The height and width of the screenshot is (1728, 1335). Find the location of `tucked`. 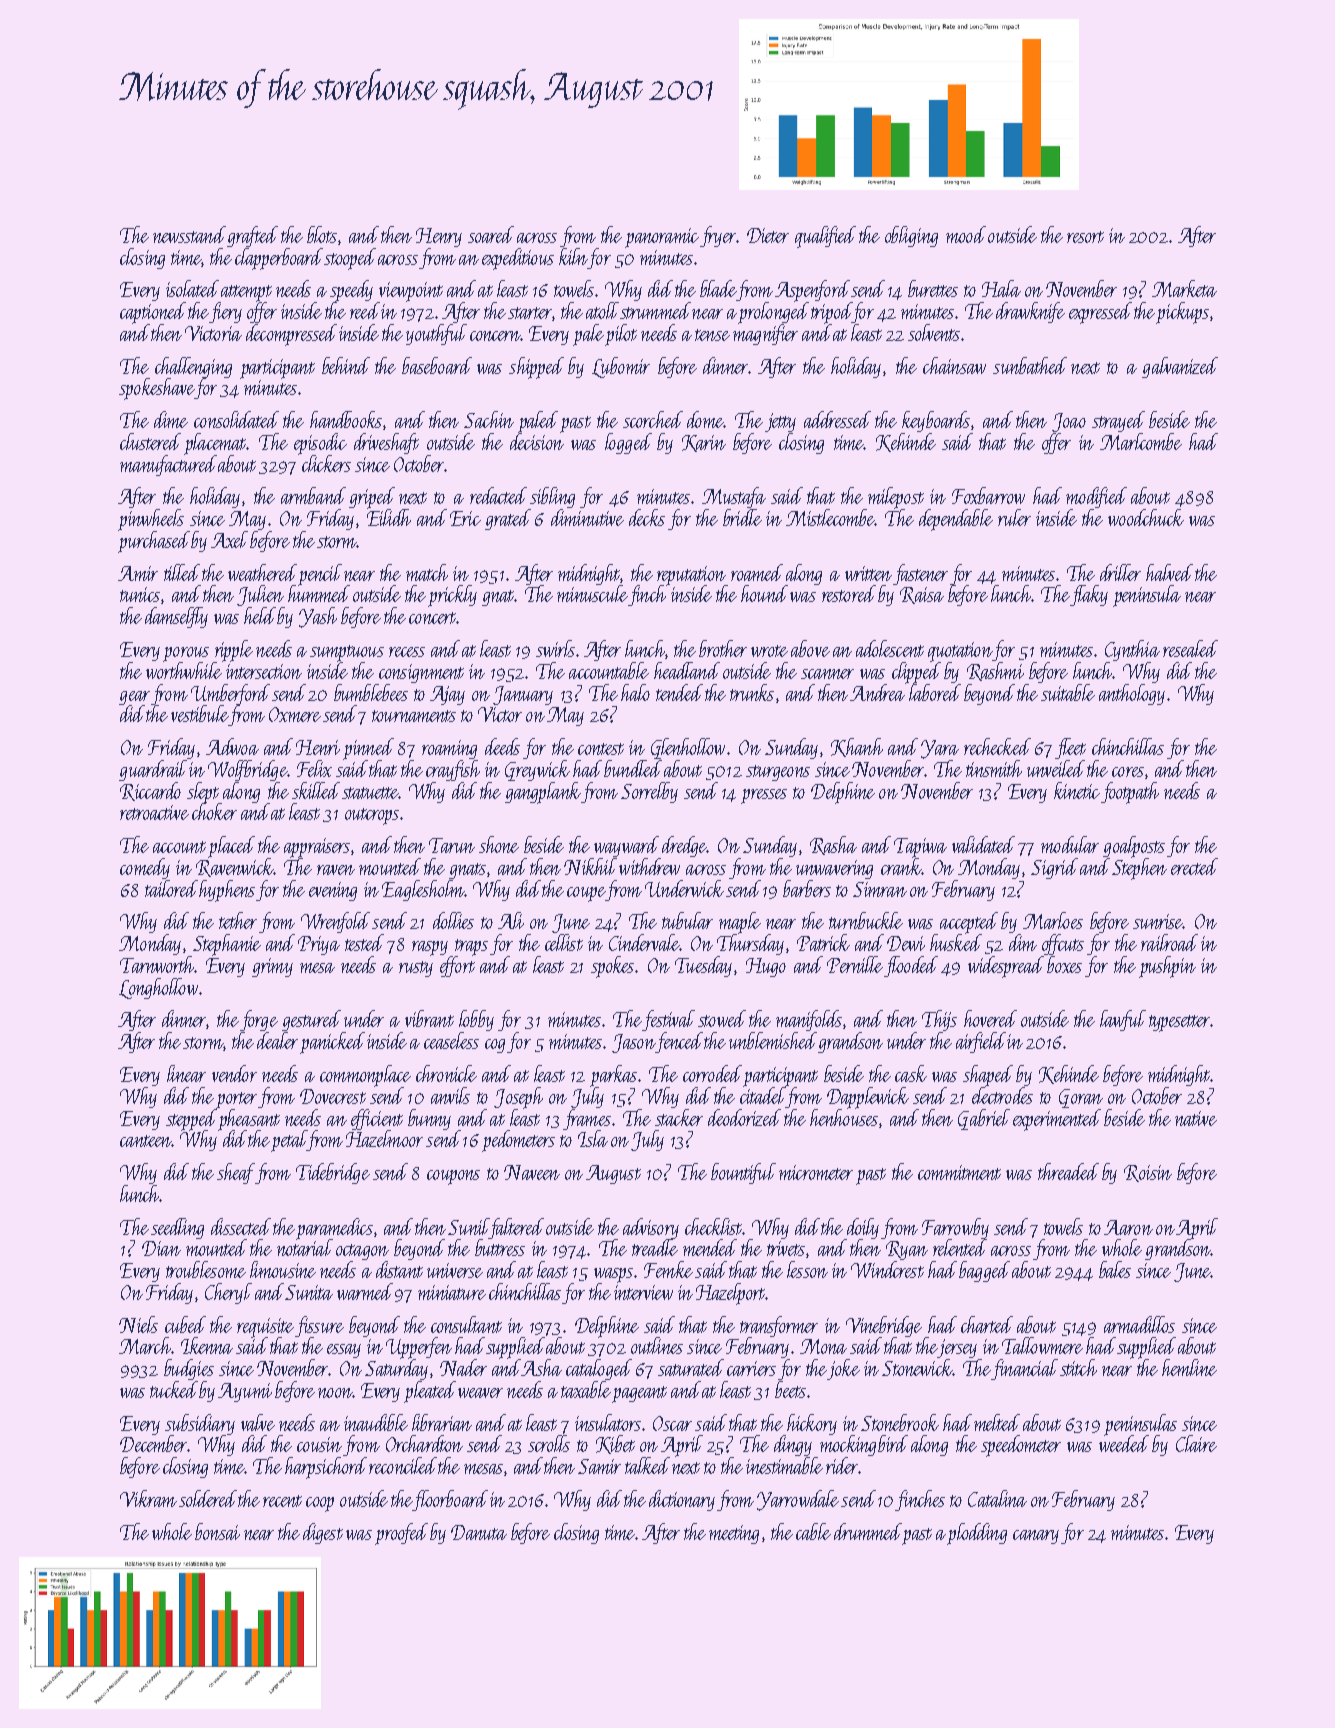

tucked is located at coordinates (174, 1389).
